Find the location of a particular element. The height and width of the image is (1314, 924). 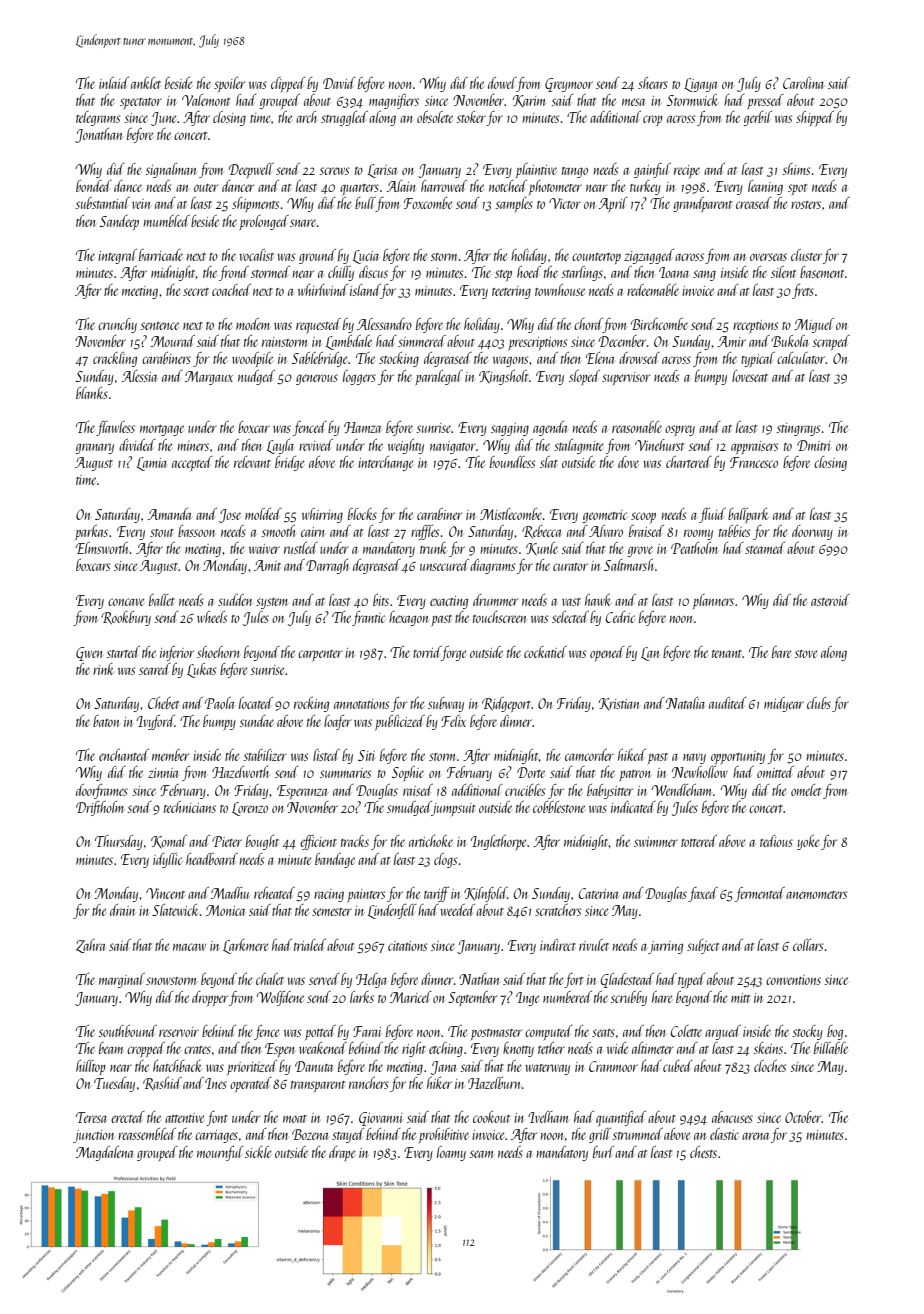

osprey is located at coordinates (680, 430).
